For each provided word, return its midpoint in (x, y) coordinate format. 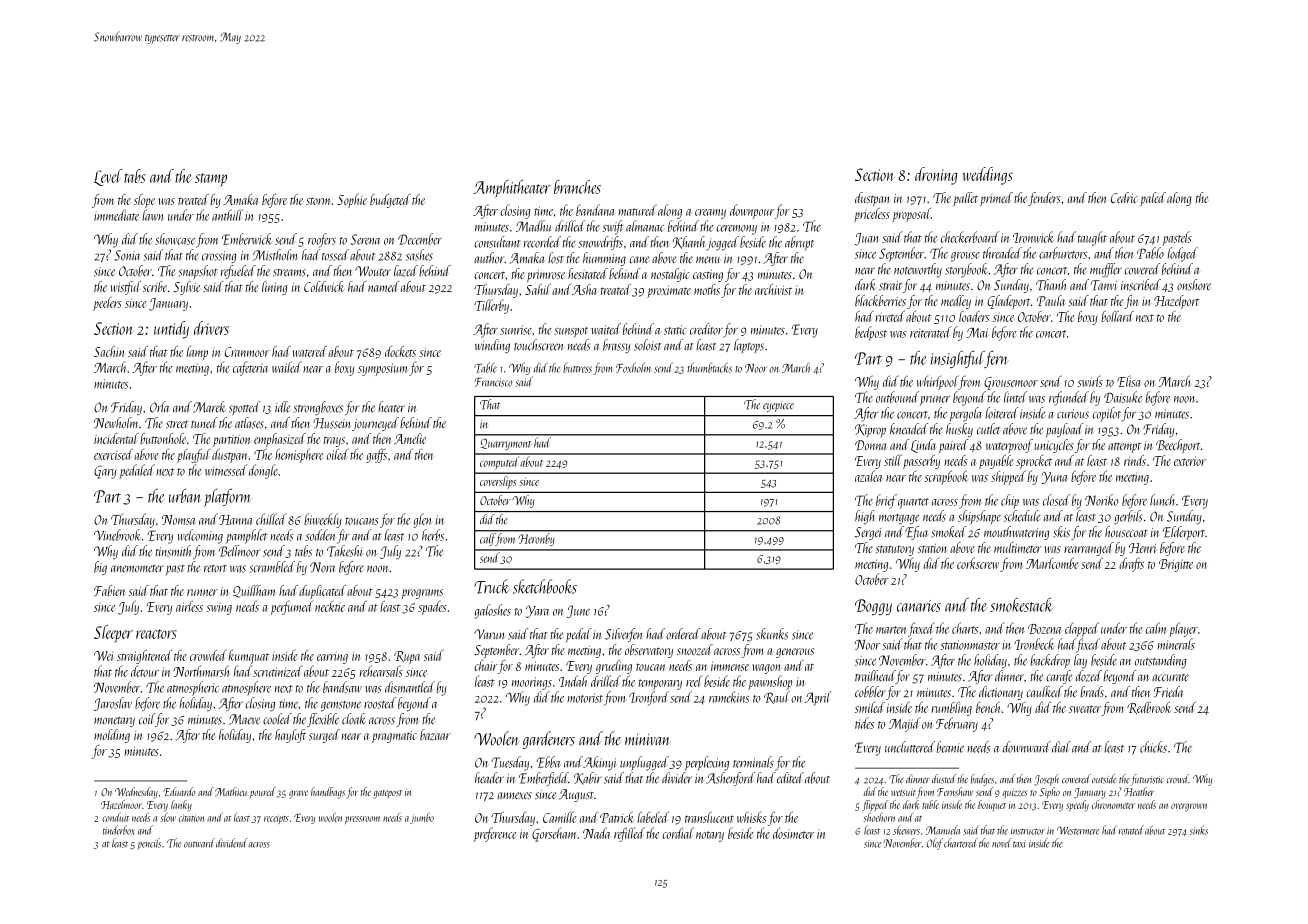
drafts (1131, 565)
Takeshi (345, 551)
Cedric (1124, 197)
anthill (227, 215)
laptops (749, 346)
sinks (1199, 830)
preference (495, 834)
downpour (752, 211)
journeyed (375, 424)
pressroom (362, 820)
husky (959, 430)
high (864, 517)
